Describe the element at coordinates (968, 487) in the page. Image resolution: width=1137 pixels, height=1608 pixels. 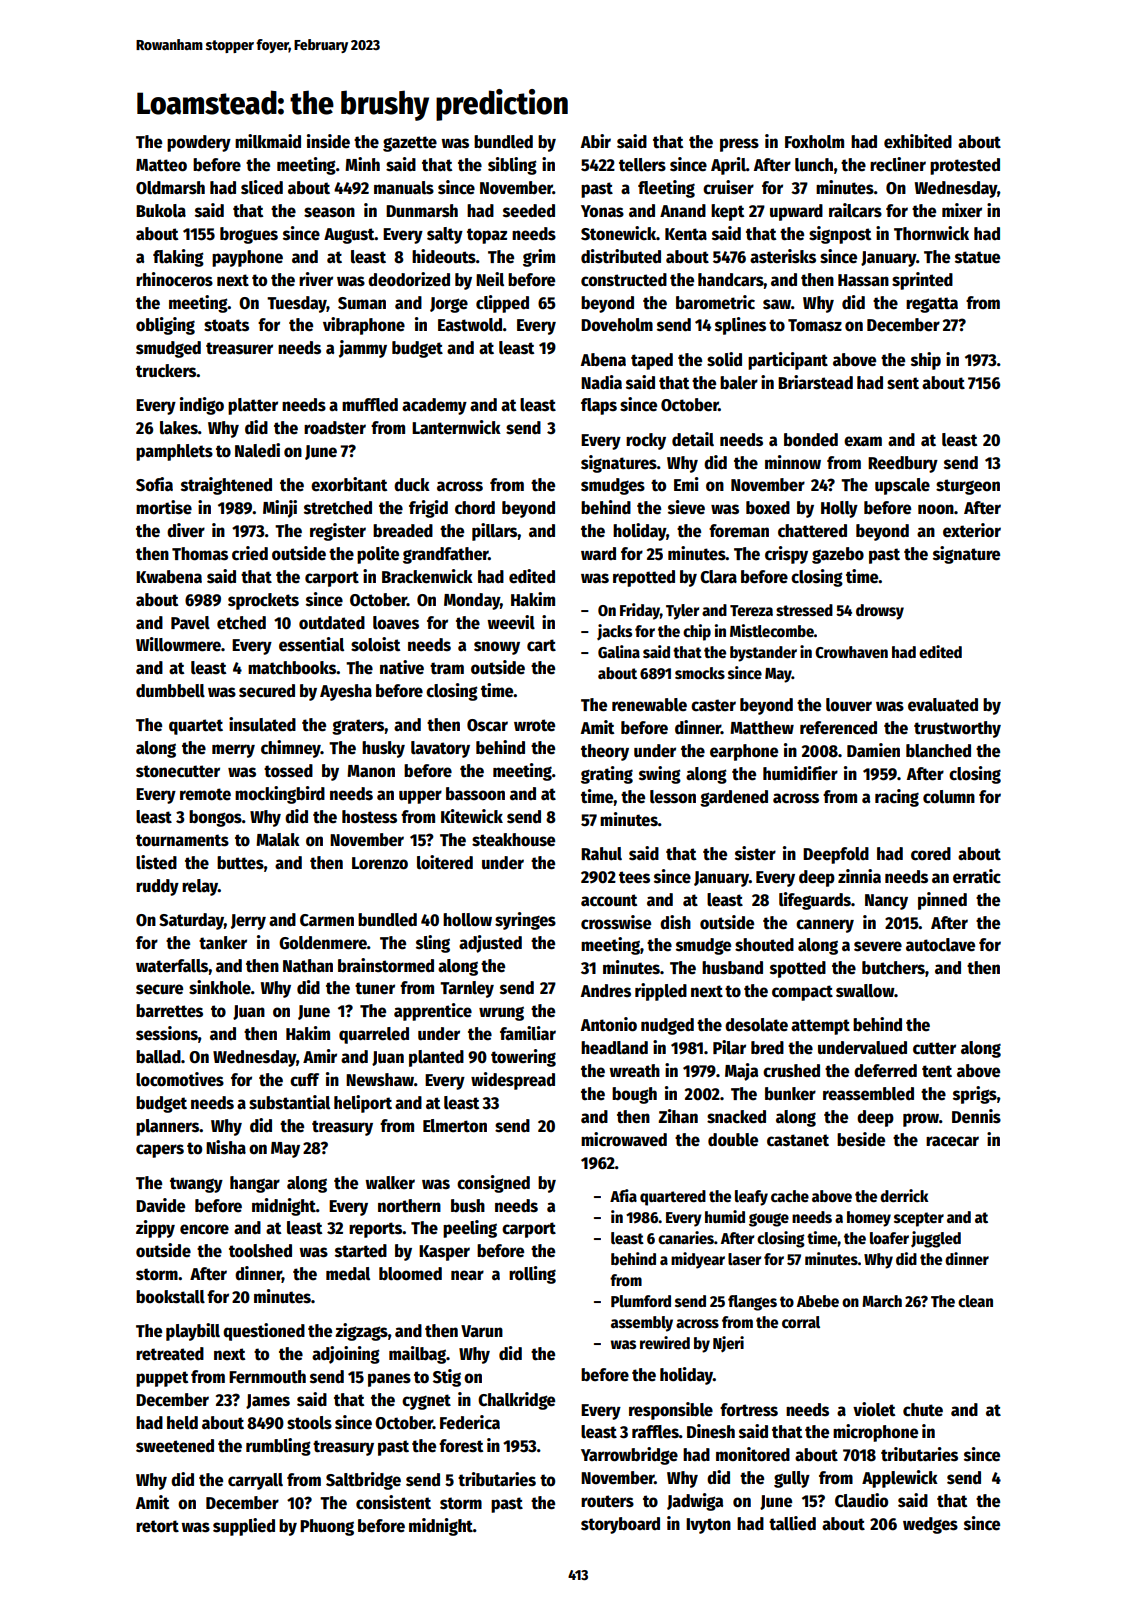
I see `sturgeon` at that location.
